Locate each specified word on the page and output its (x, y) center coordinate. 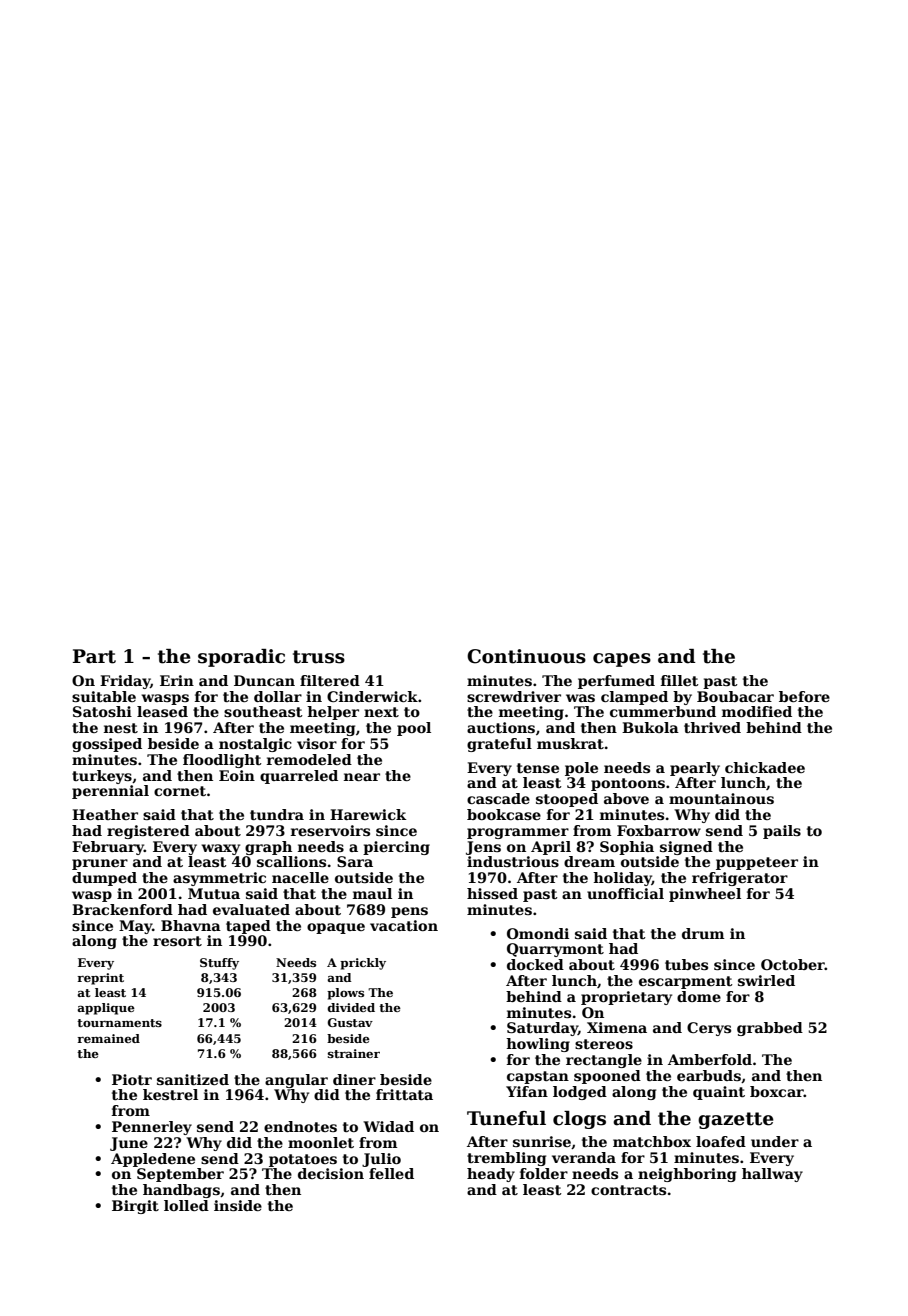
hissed (492, 893)
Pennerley (152, 1128)
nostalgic (255, 745)
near (362, 777)
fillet (680, 680)
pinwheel (705, 895)
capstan (538, 1077)
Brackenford (122, 909)
